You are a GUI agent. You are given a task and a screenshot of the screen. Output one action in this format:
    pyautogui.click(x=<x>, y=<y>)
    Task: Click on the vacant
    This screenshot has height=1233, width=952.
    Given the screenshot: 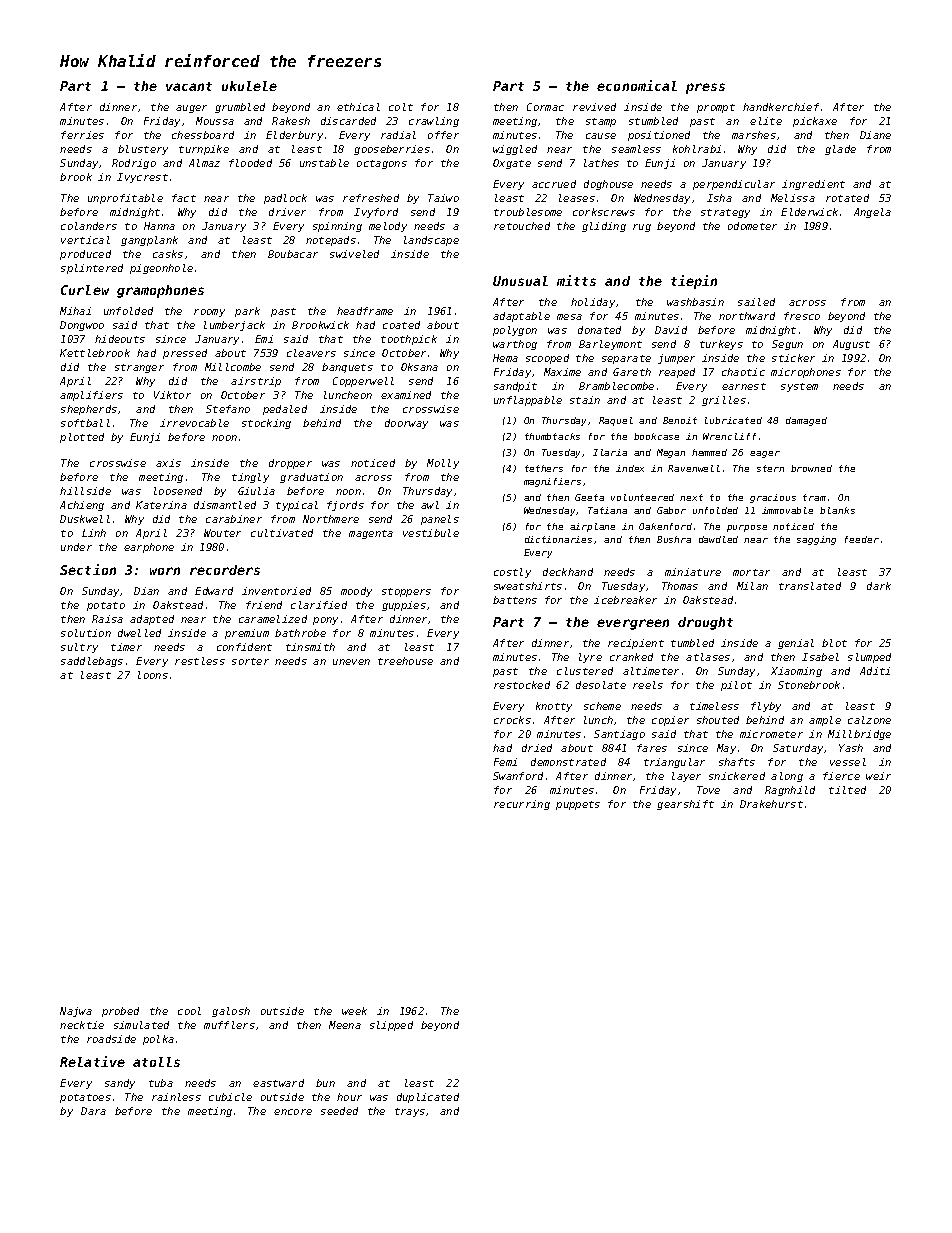 What is the action you would take?
    pyautogui.click(x=189, y=86)
